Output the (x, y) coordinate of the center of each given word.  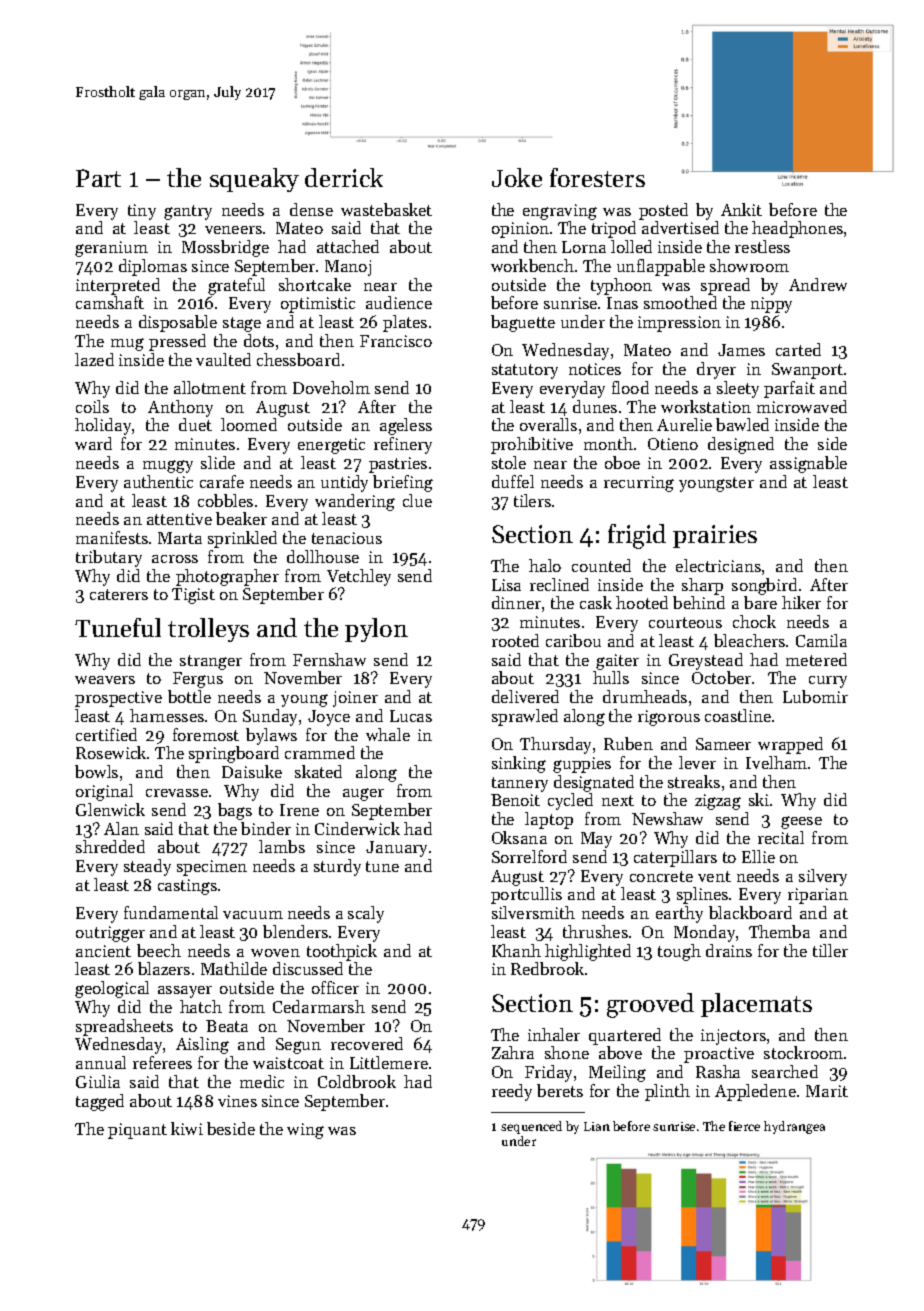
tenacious (347, 538)
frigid (637, 536)
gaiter (617, 662)
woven (275, 953)
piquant (137, 1131)
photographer (227, 577)
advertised (680, 227)
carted (798, 349)
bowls (96, 771)
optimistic (318, 305)
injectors (733, 1037)
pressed (177, 342)
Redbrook (547, 968)
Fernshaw (329, 659)
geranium (111, 249)
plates (405, 323)
